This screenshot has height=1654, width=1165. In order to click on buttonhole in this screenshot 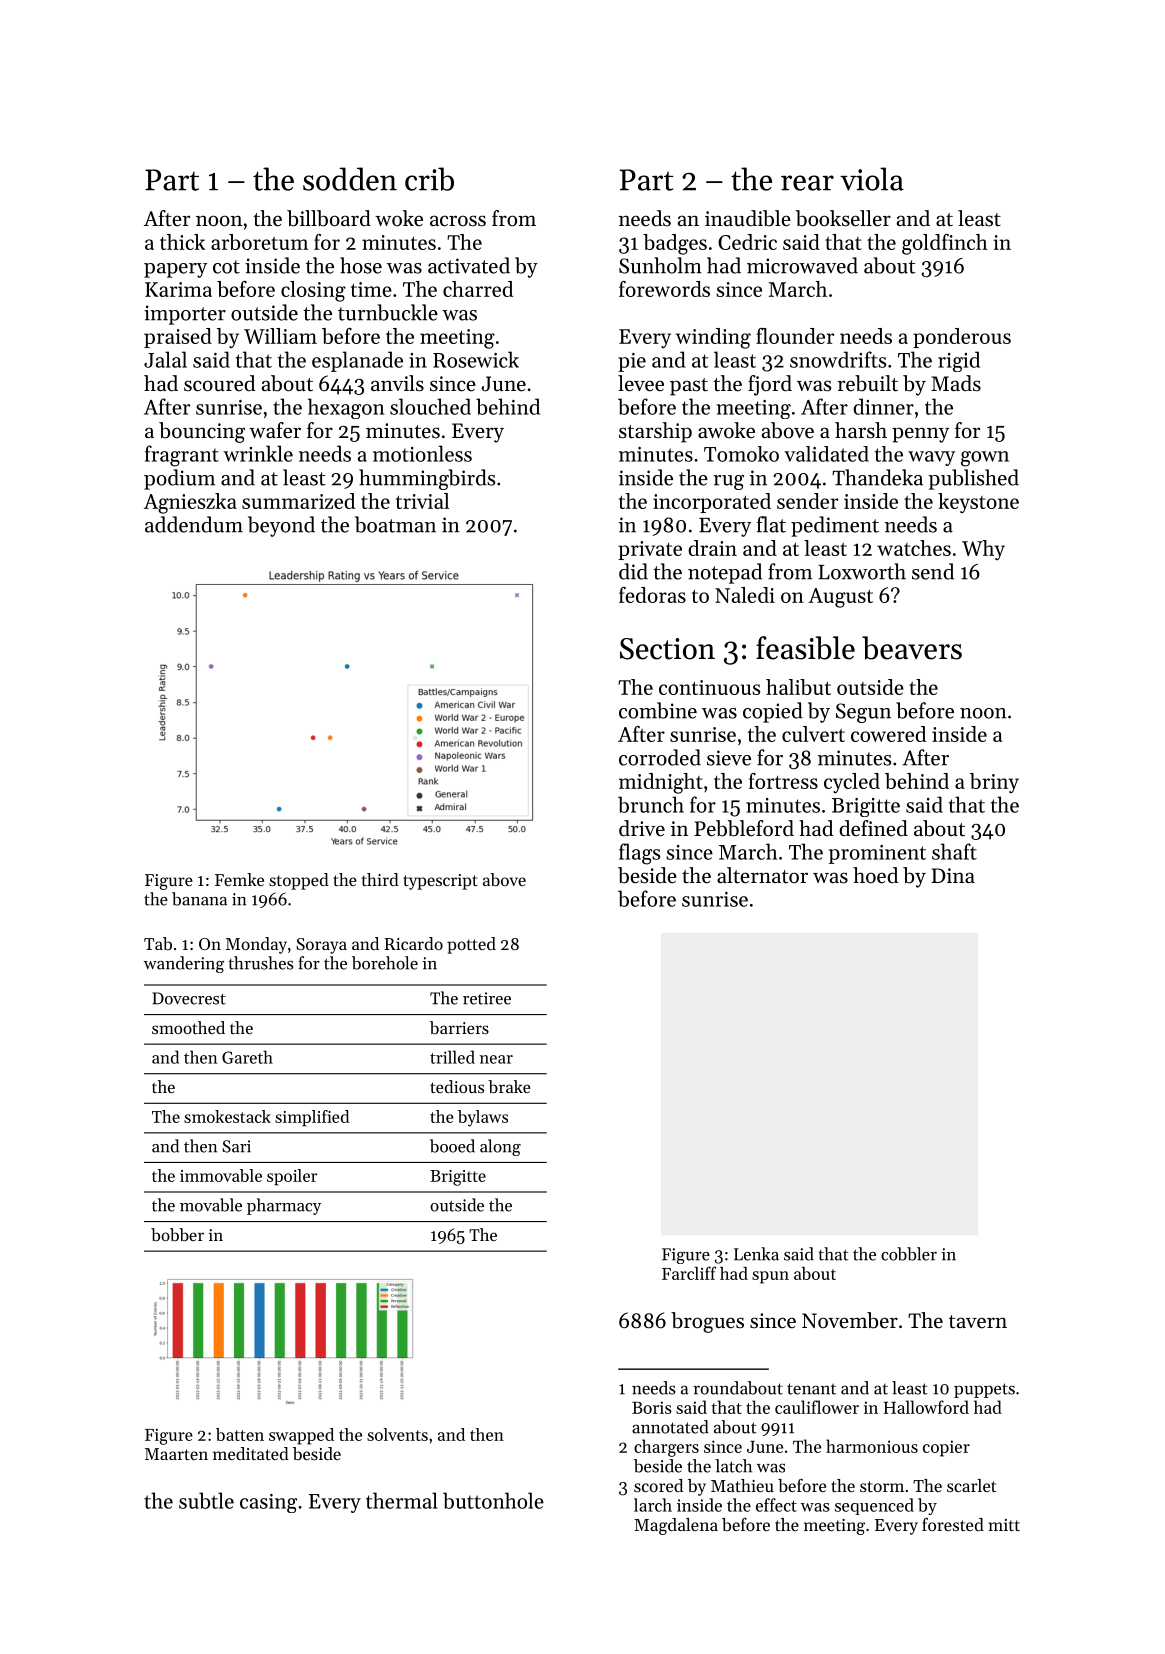, I will do `click(493, 1500)`.
